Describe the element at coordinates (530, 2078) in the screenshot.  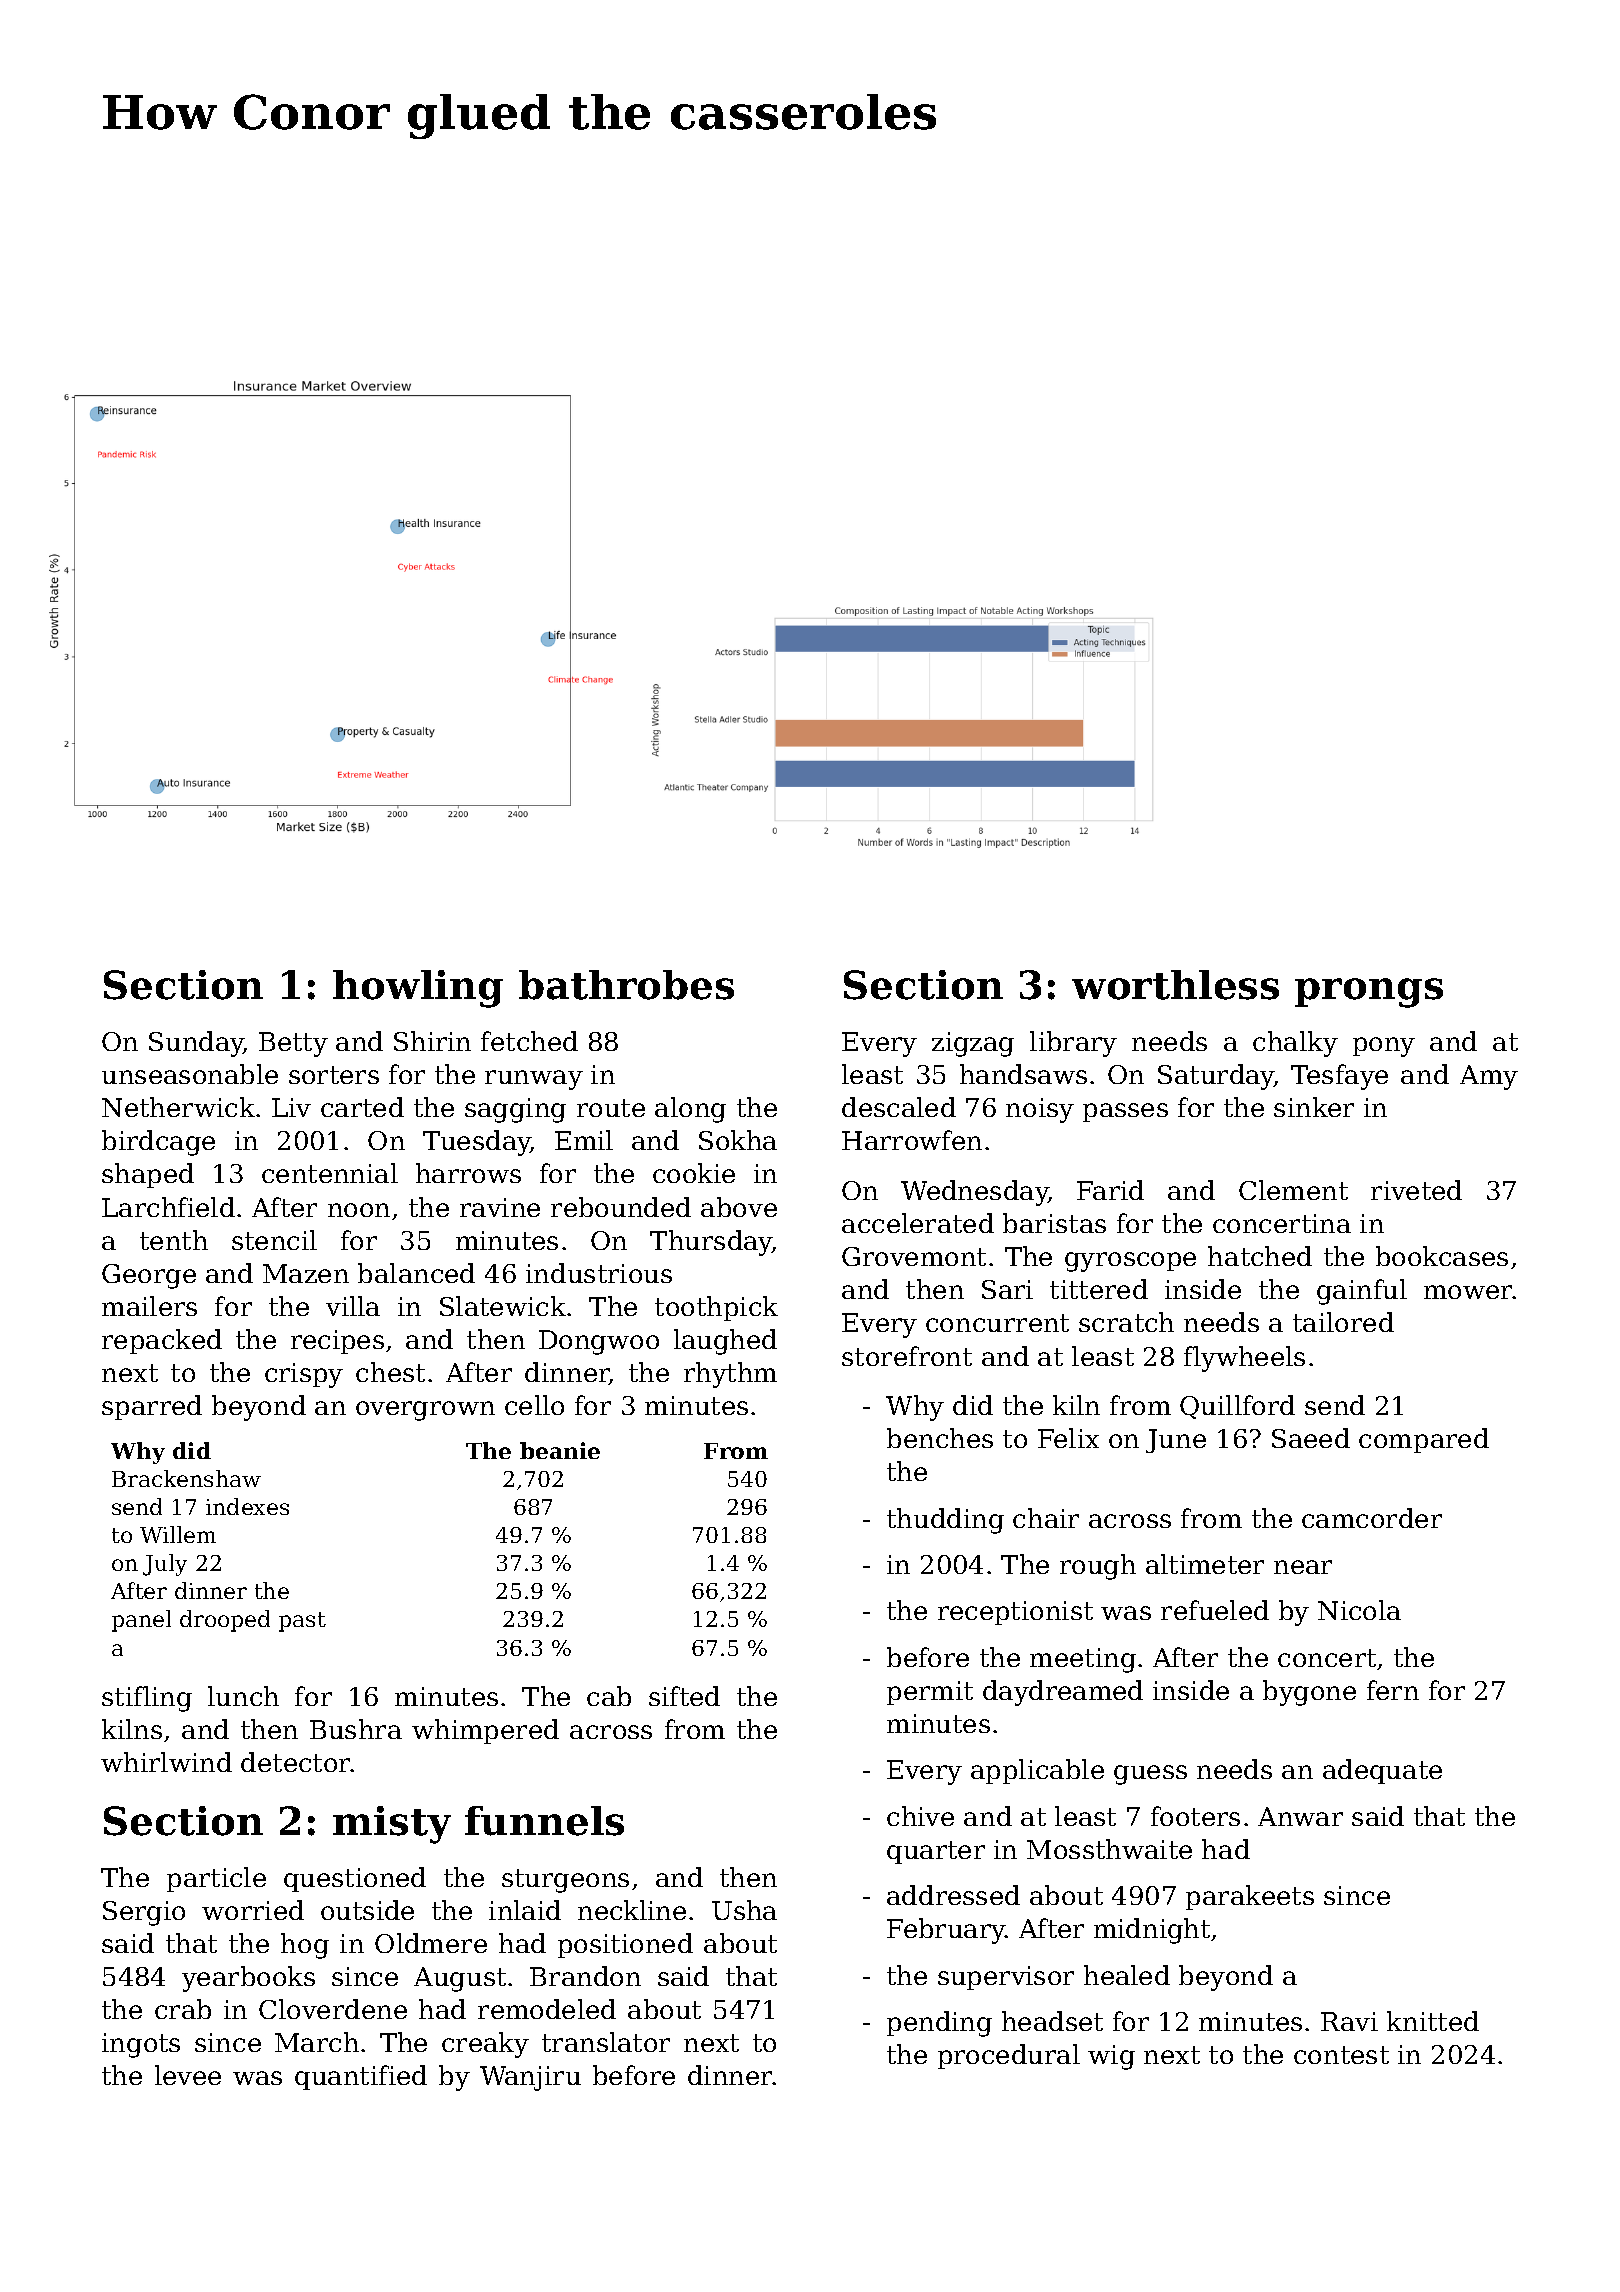
I see `Wanjiru` at that location.
